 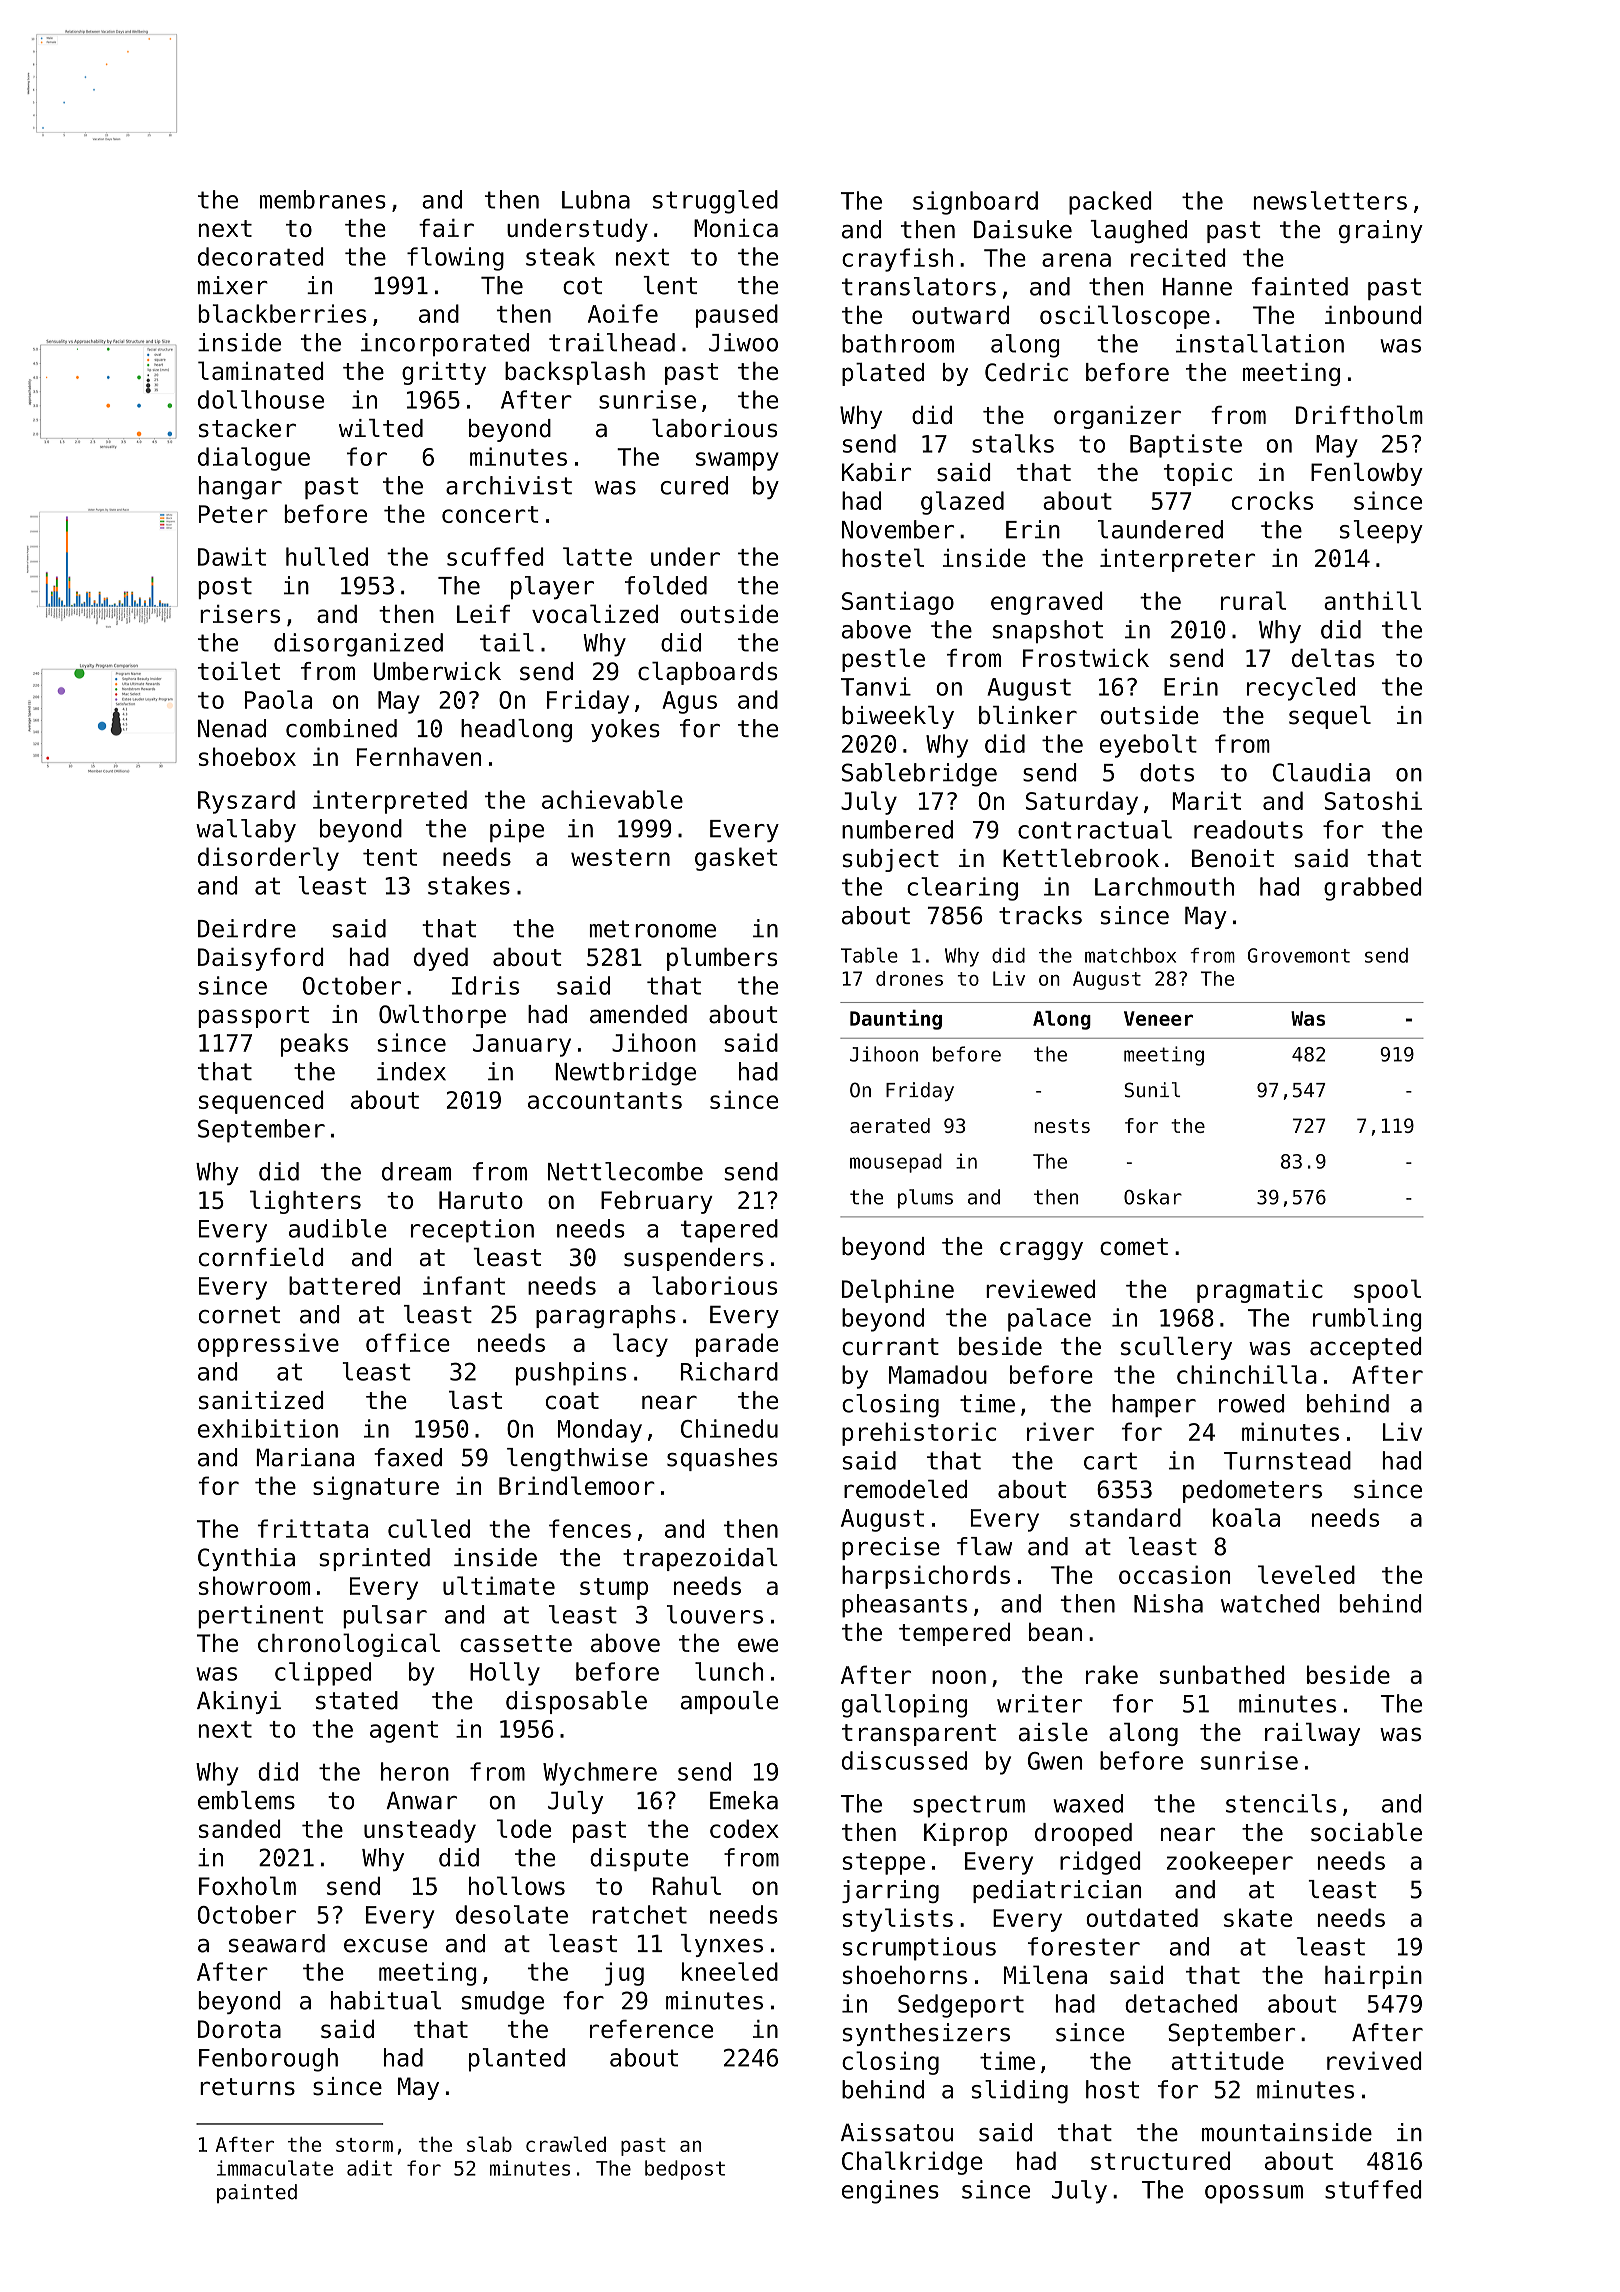 I want to click on pragmatic, so click(x=1260, y=1291).
